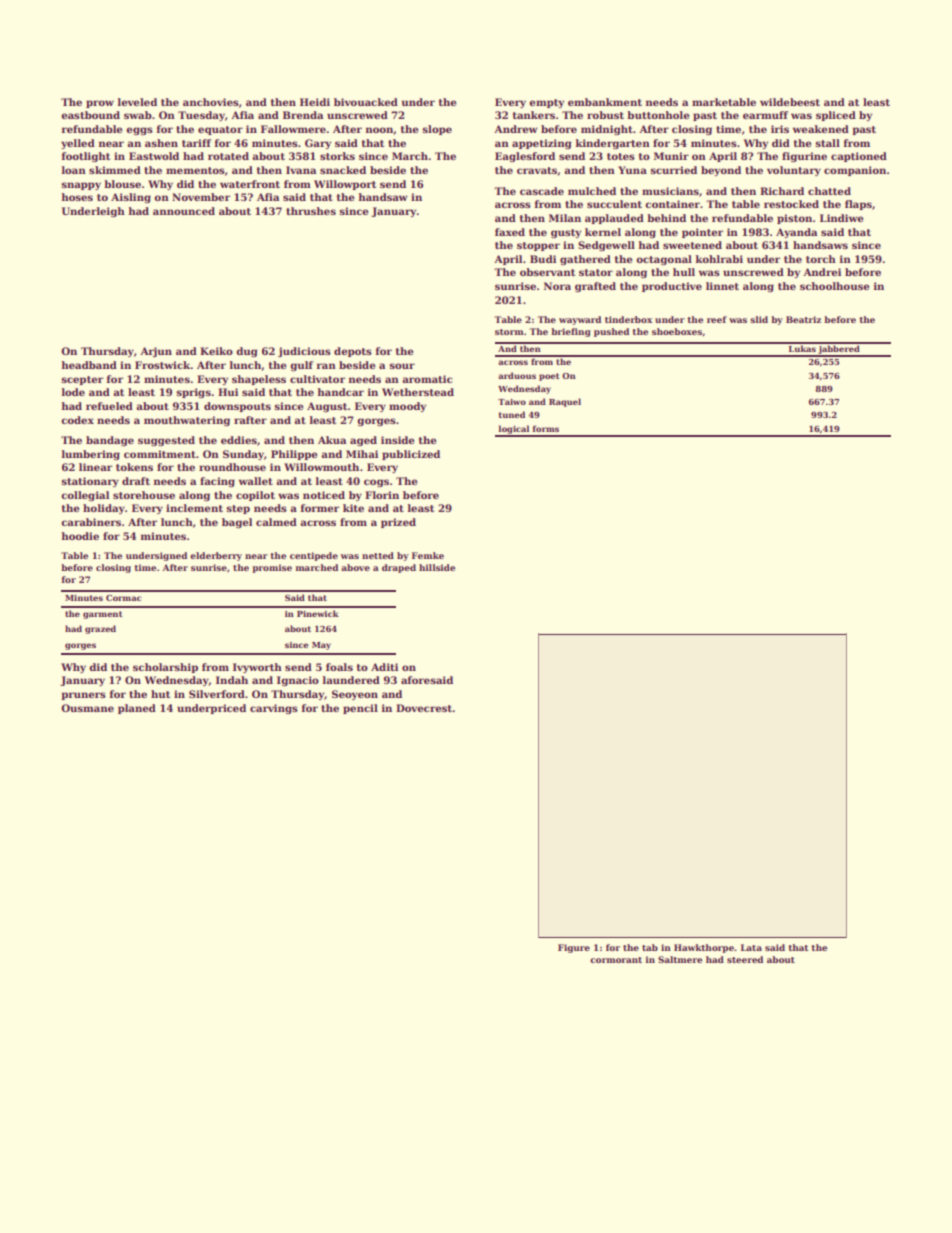 Image resolution: width=952 pixels, height=1233 pixels. I want to click on Dovecrest, so click(424, 708).
